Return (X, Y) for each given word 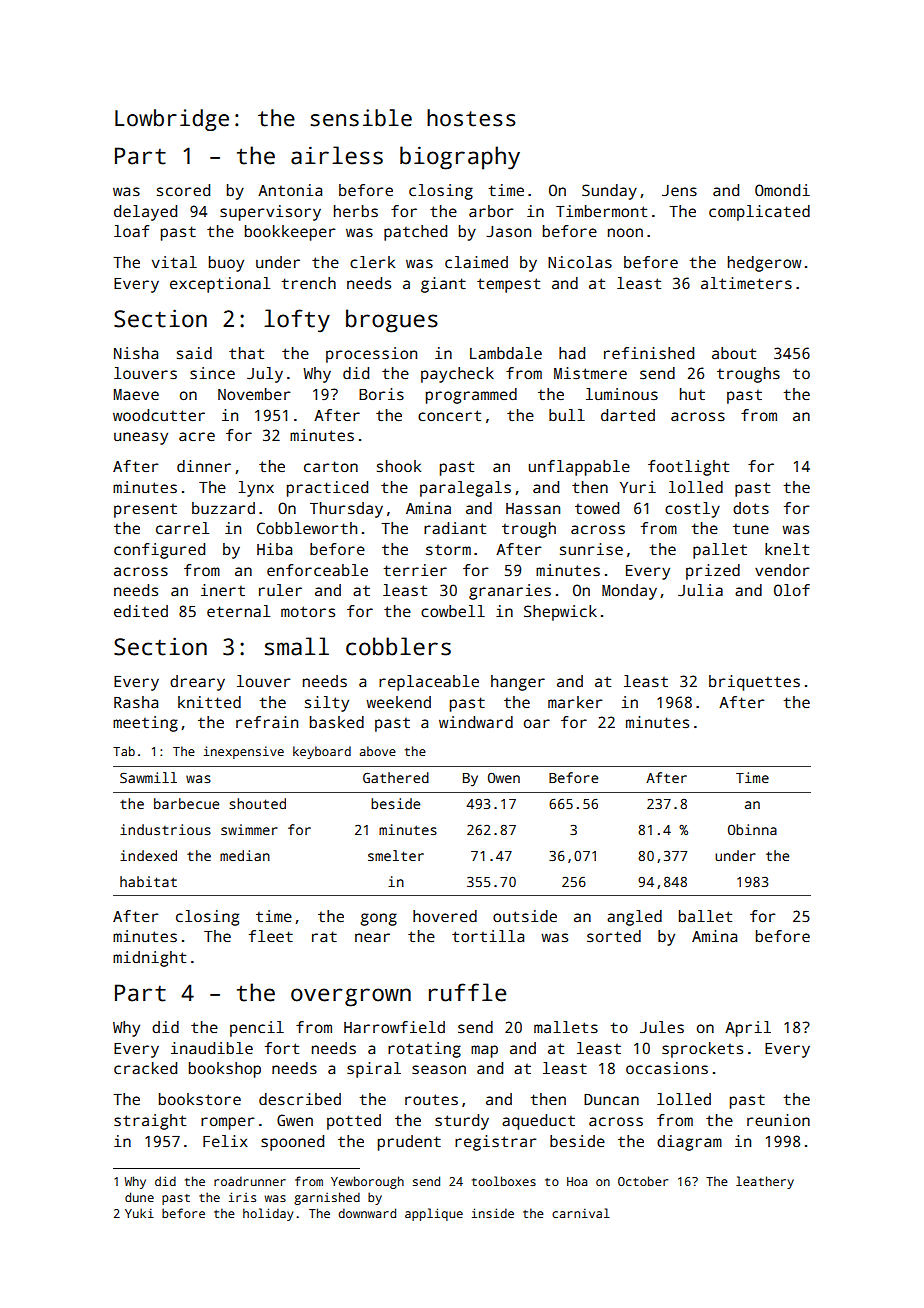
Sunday (609, 192)
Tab (124, 751)
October (643, 1181)
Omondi (782, 190)
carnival (581, 1213)
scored (183, 190)
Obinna (752, 829)
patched (415, 233)
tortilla (488, 936)
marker (575, 702)
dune (139, 1197)
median (245, 855)
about (734, 353)
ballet (705, 916)
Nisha (136, 353)
